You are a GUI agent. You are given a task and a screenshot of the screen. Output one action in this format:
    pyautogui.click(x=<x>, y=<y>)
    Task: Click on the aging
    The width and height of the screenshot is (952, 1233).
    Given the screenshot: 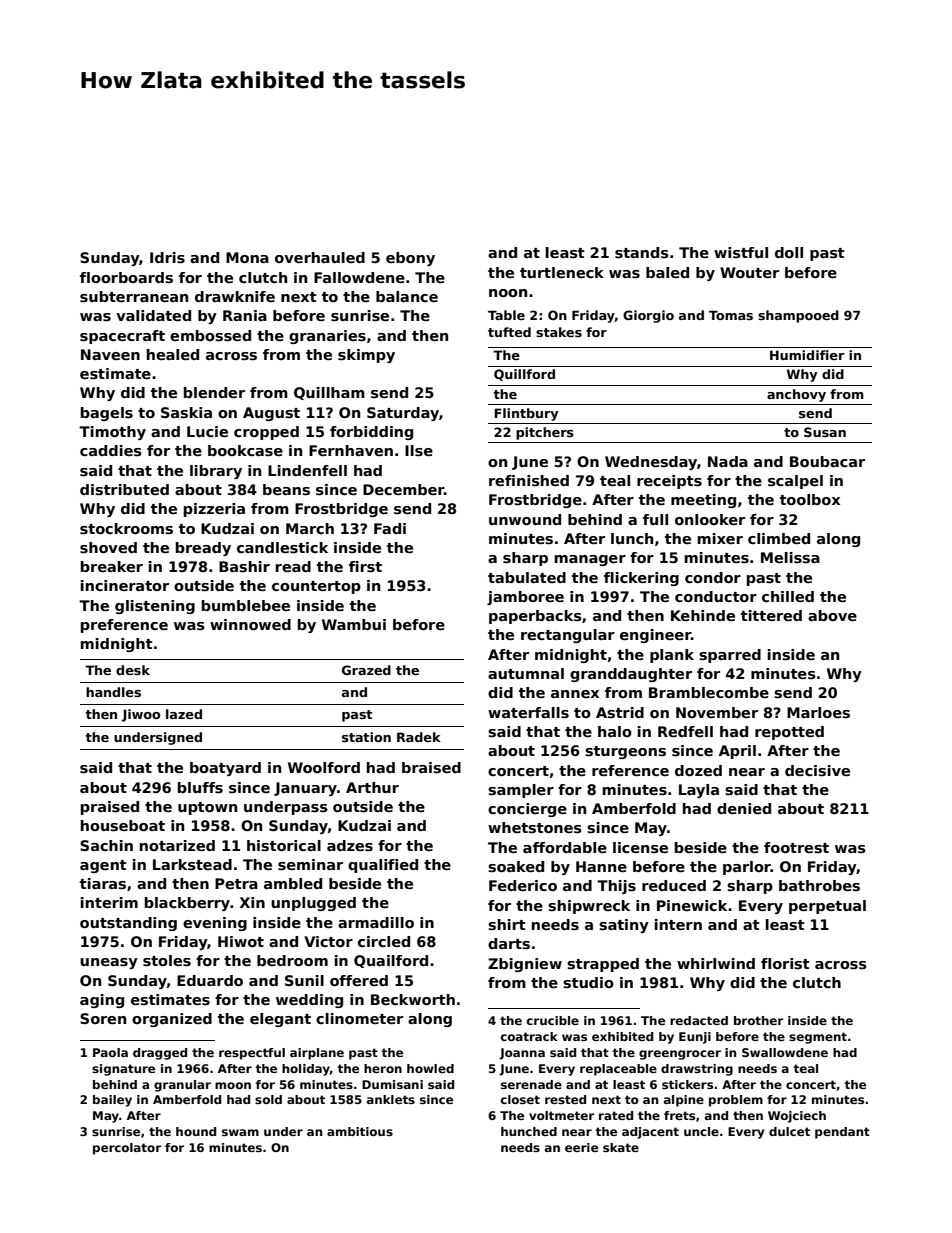 What is the action you would take?
    pyautogui.click(x=102, y=1001)
